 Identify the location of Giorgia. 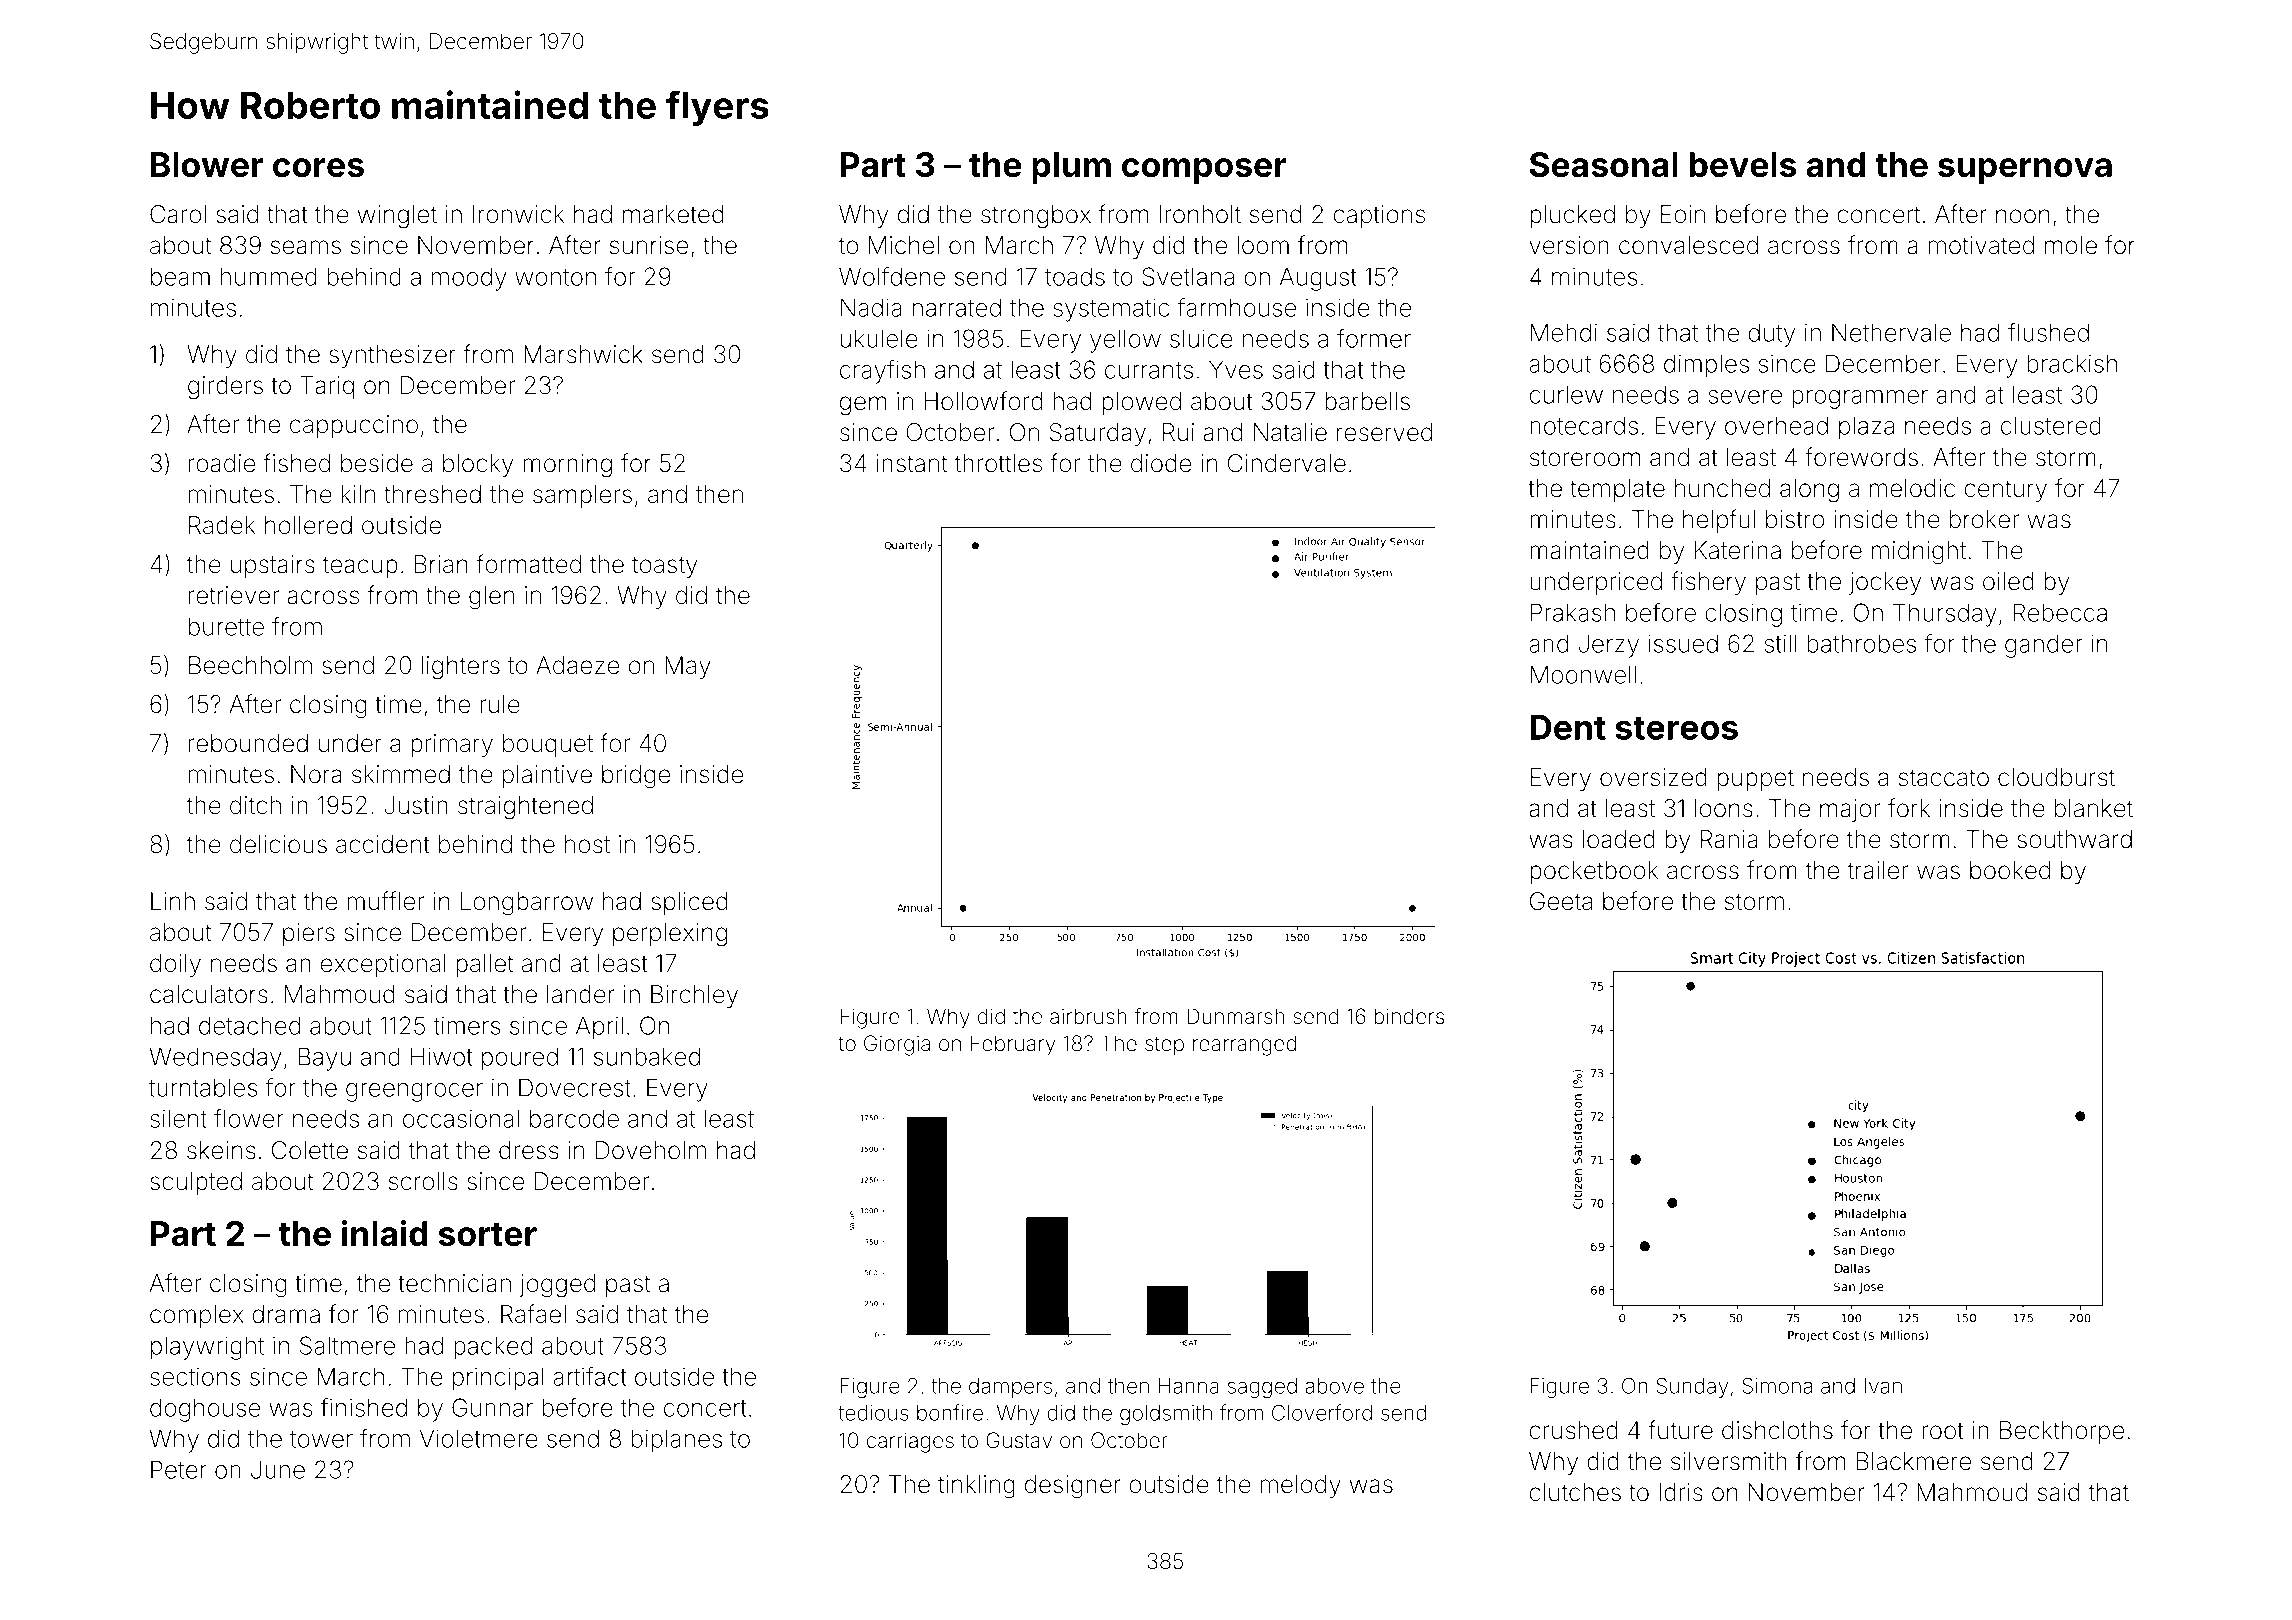
(897, 1045).
